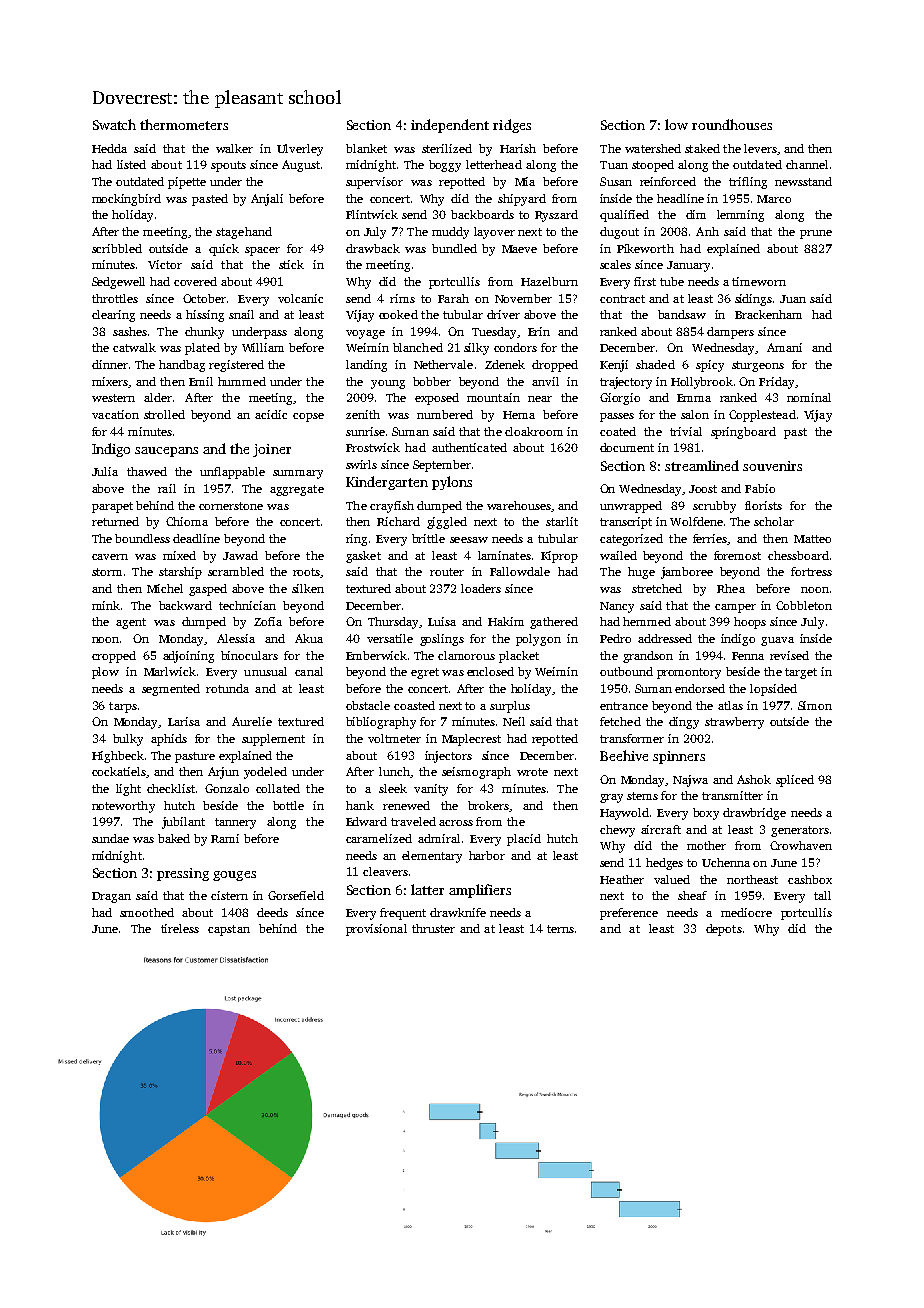  I want to click on cropped, so click(114, 657).
